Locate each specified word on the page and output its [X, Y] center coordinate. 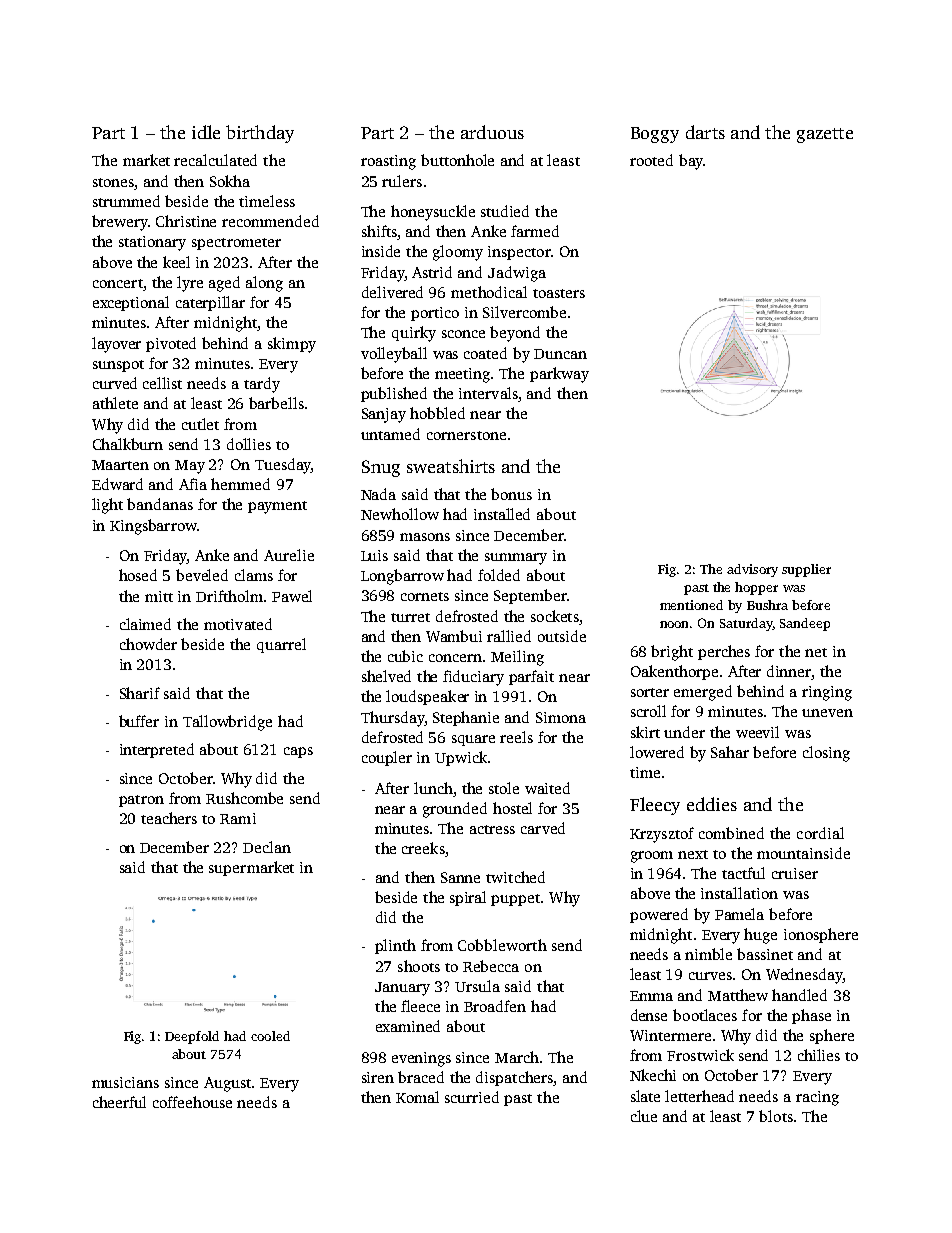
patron [141, 801]
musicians [125, 1082]
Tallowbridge [227, 723]
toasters [559, 293]
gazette [825, 135]
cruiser [795, 873]
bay [691, 162]
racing [817, 1098]
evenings [421, 1059]
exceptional [131, 303]
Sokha [230, 181]
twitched [515, 877]
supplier [806, 570]
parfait [531, 677]
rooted [651, 160]
